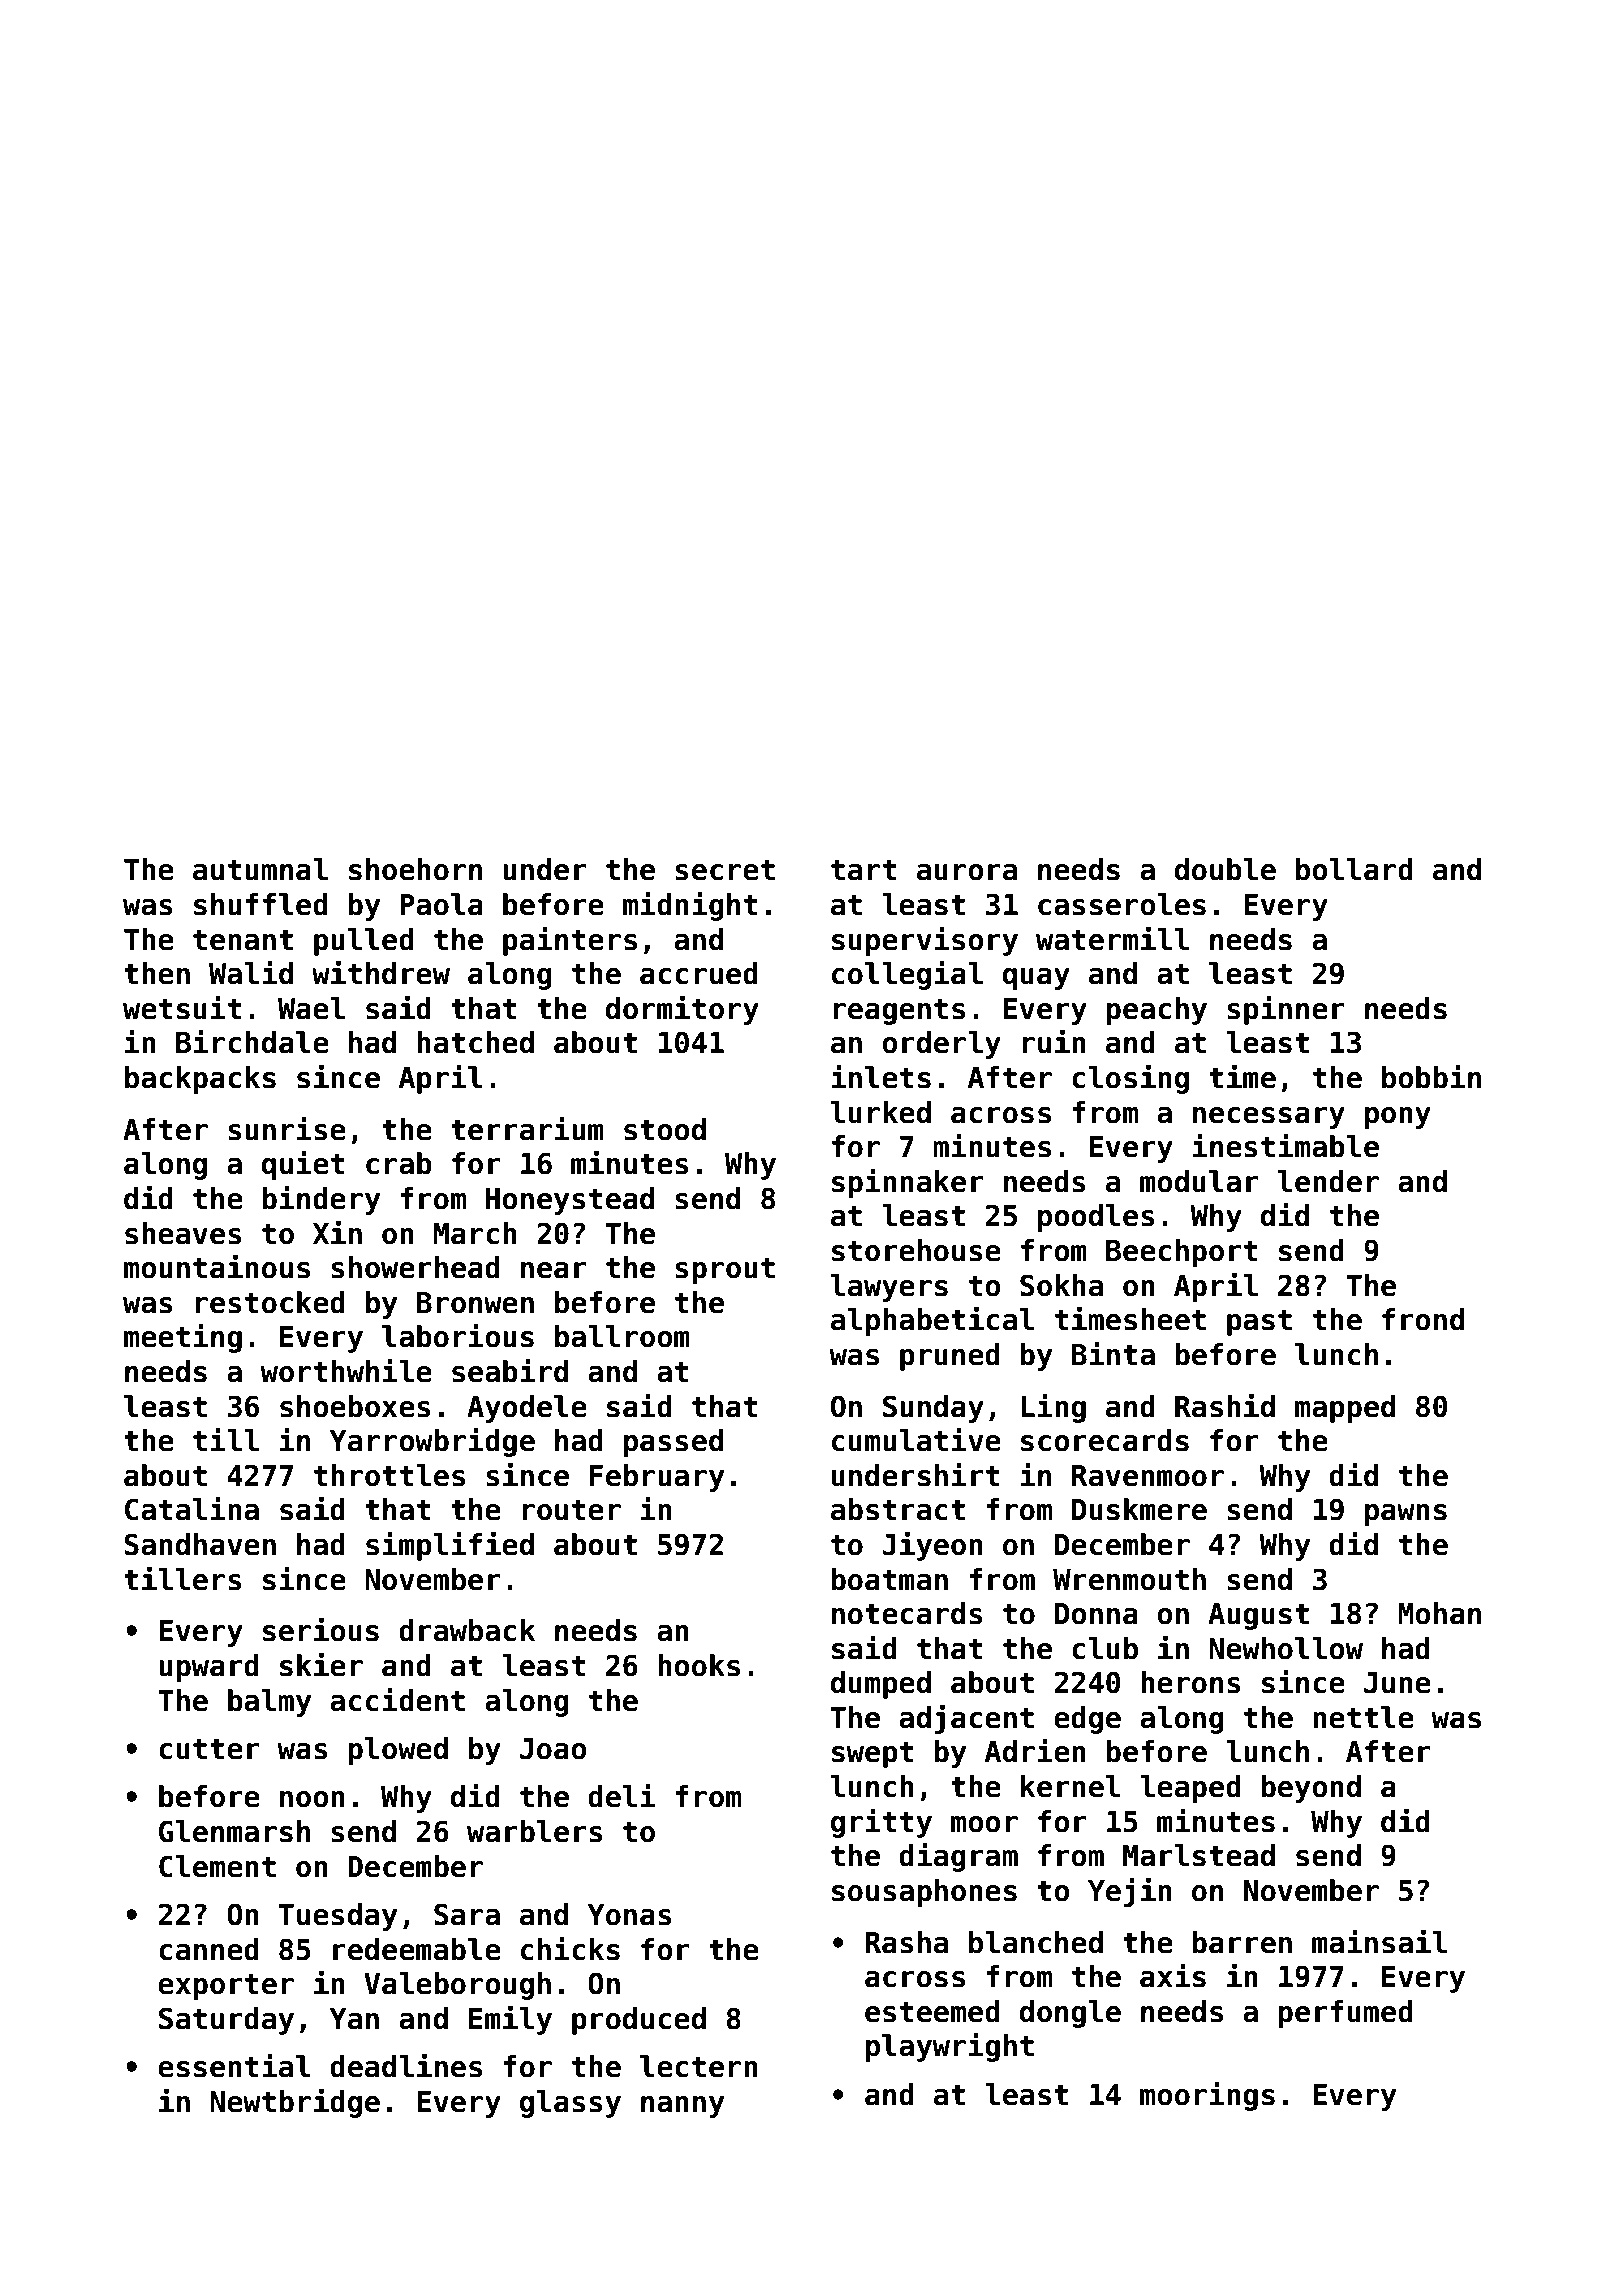  What do you see at coordinates (234, 2065) in the image?
I see `essential` at bounding box center [234, 2065].
